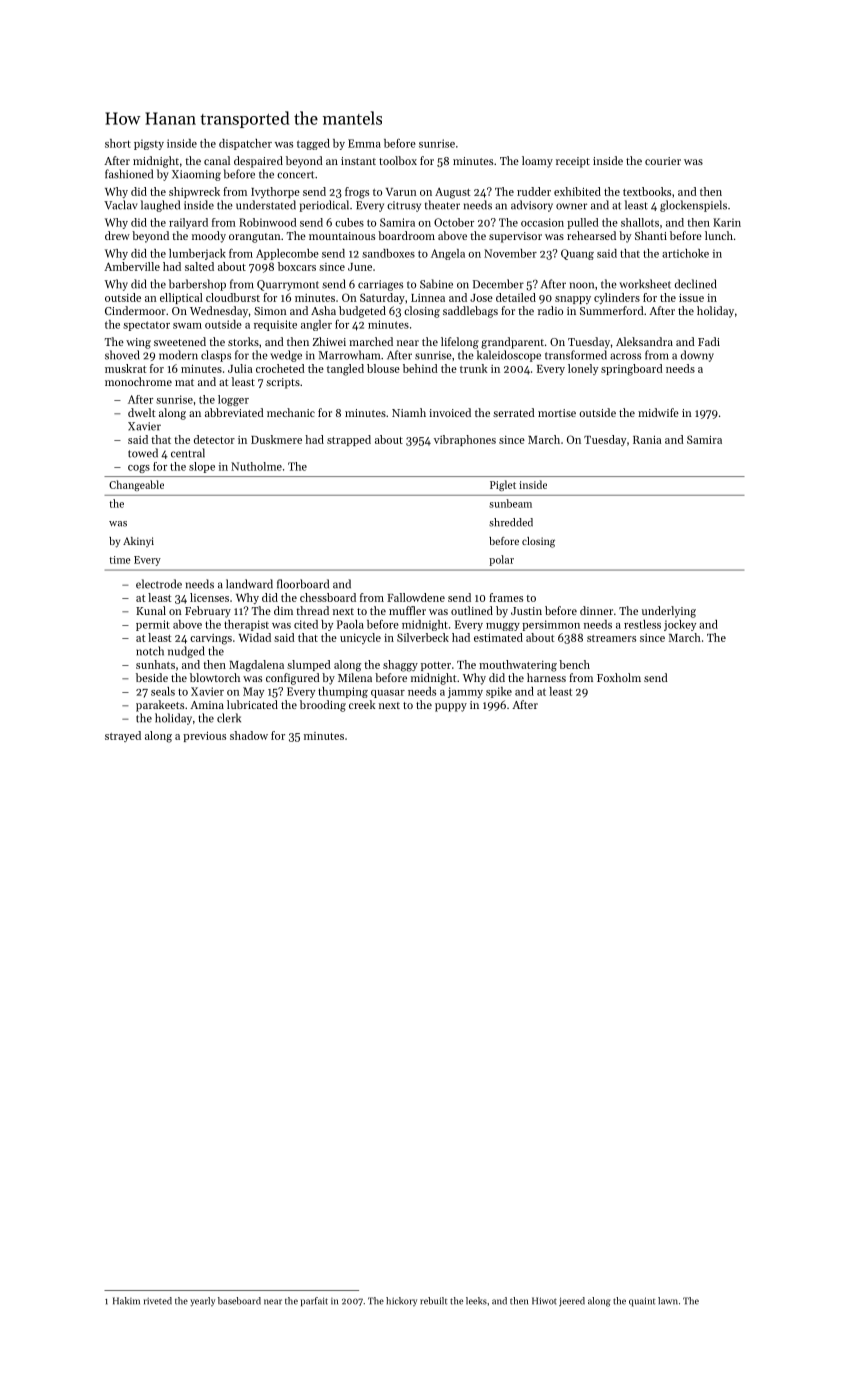 The width and height of the image is (849, 1400). What do you see at coordinates (546, 677) in the image?
I see `harness` at bounding box center [546, 677].
